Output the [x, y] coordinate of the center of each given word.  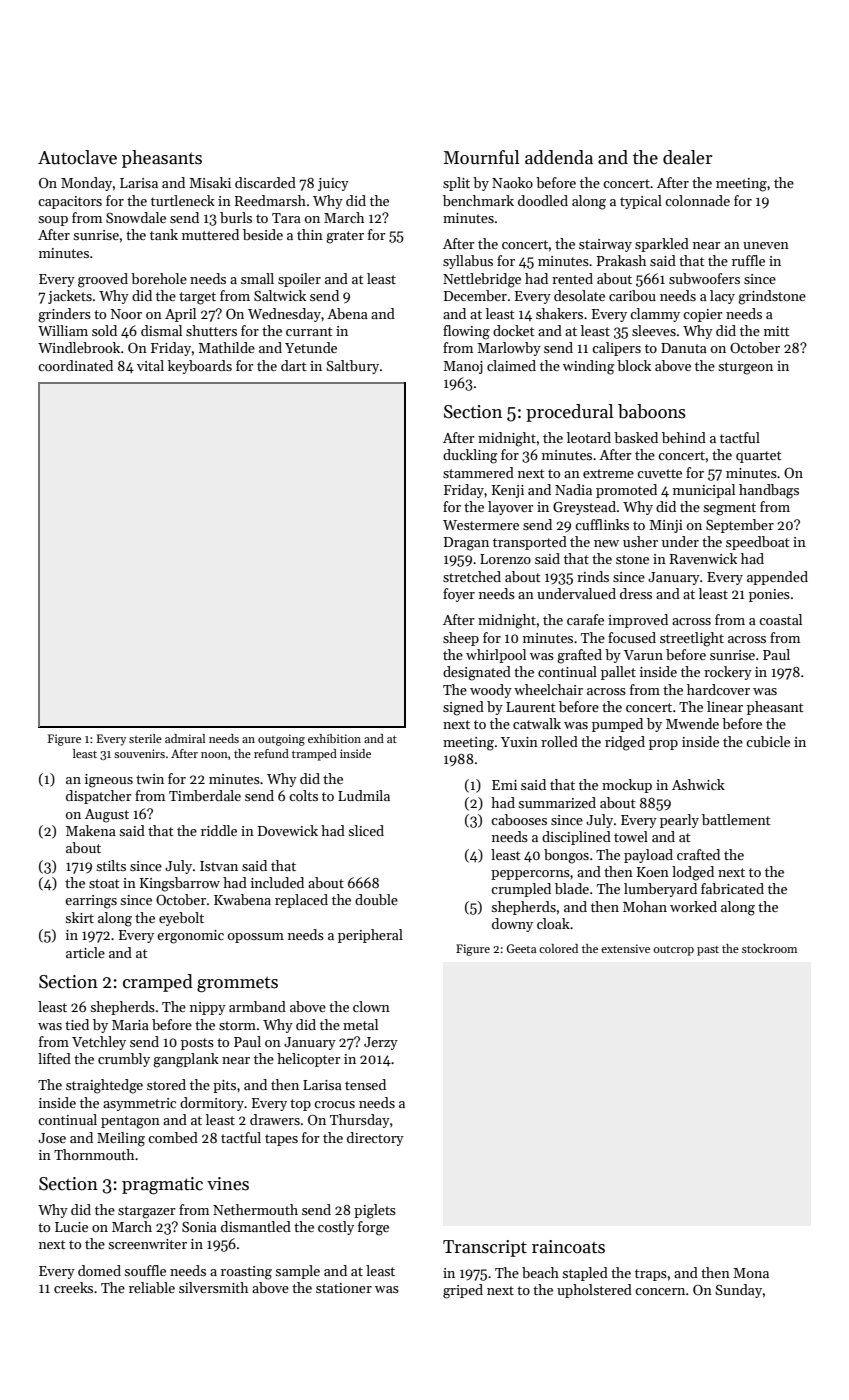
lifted [54, 1058]
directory [375, 1139]
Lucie [71, 1227]
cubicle [768, 741]
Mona [751, 1273]
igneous [109, 781]
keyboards [200, 367]
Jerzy [381, 1043]
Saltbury [352, 367]
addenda [559, 157]
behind [684, 437]
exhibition [334, 738]
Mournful [481, 157]
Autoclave [77, 157]
